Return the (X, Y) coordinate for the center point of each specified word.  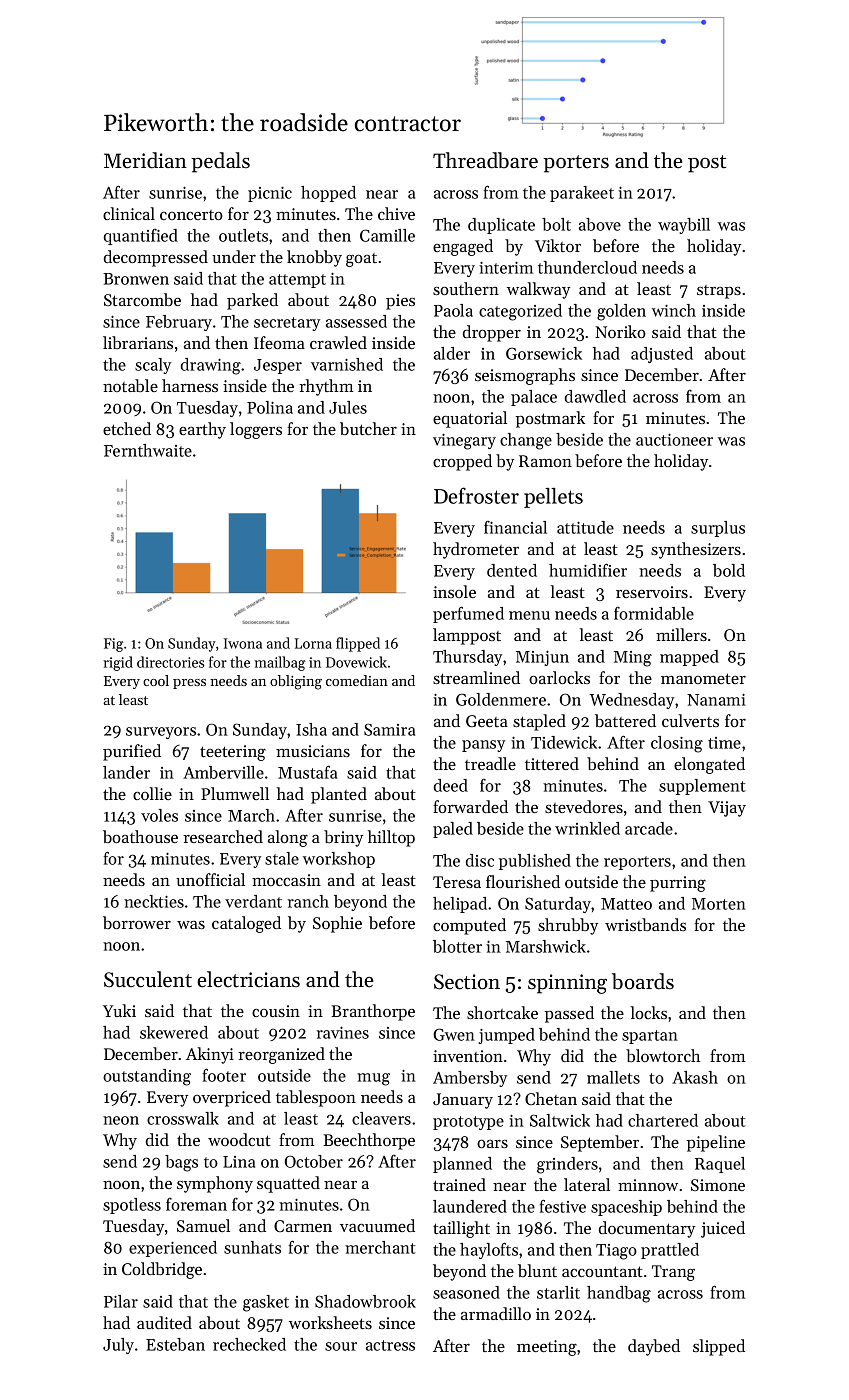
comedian (357, 680)
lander (126, 772)
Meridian (145, 160)
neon (121, 1120)
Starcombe (142, 299)
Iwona (243, 643)
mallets (613, 1077)
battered (625, 720)
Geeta (487, 721)
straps (719, 292)
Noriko (620, 331)
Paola (453, 310)
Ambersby (470, 1079)
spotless (132, 1206)
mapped (689, 658)
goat (361, 260)
